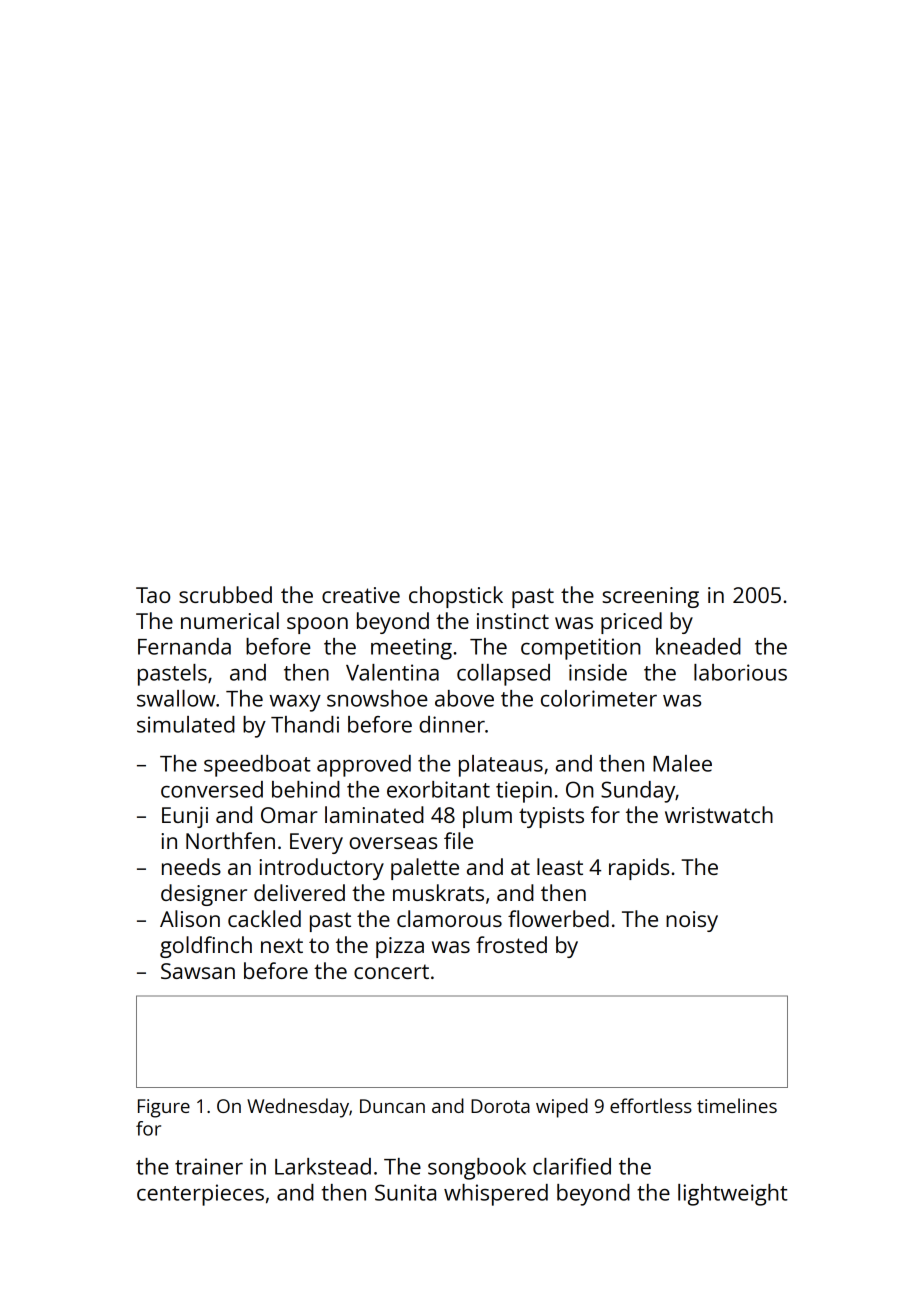  What do you see at coordinates (737, 1105) in the screenshot?
I see `timelines` at bounding box center [737, 1105].
